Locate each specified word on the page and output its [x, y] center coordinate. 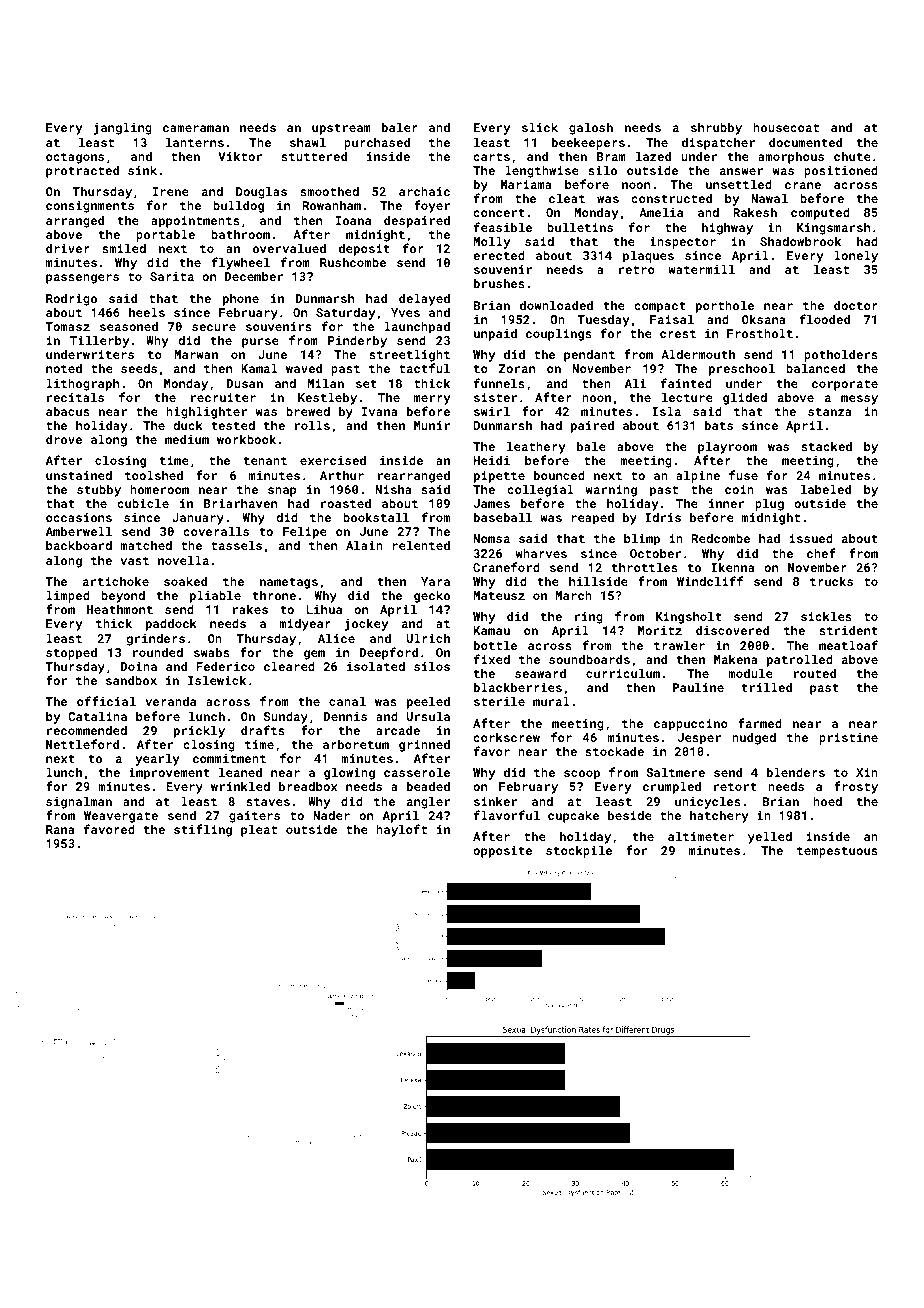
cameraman [196, 128]
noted [64, 368]
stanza [830, 412]
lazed [653, 156]
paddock [171, 624]
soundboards [589, 659]
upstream [341, 129]
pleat [259, 830]
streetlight [409, 355]
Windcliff [710, 581]
